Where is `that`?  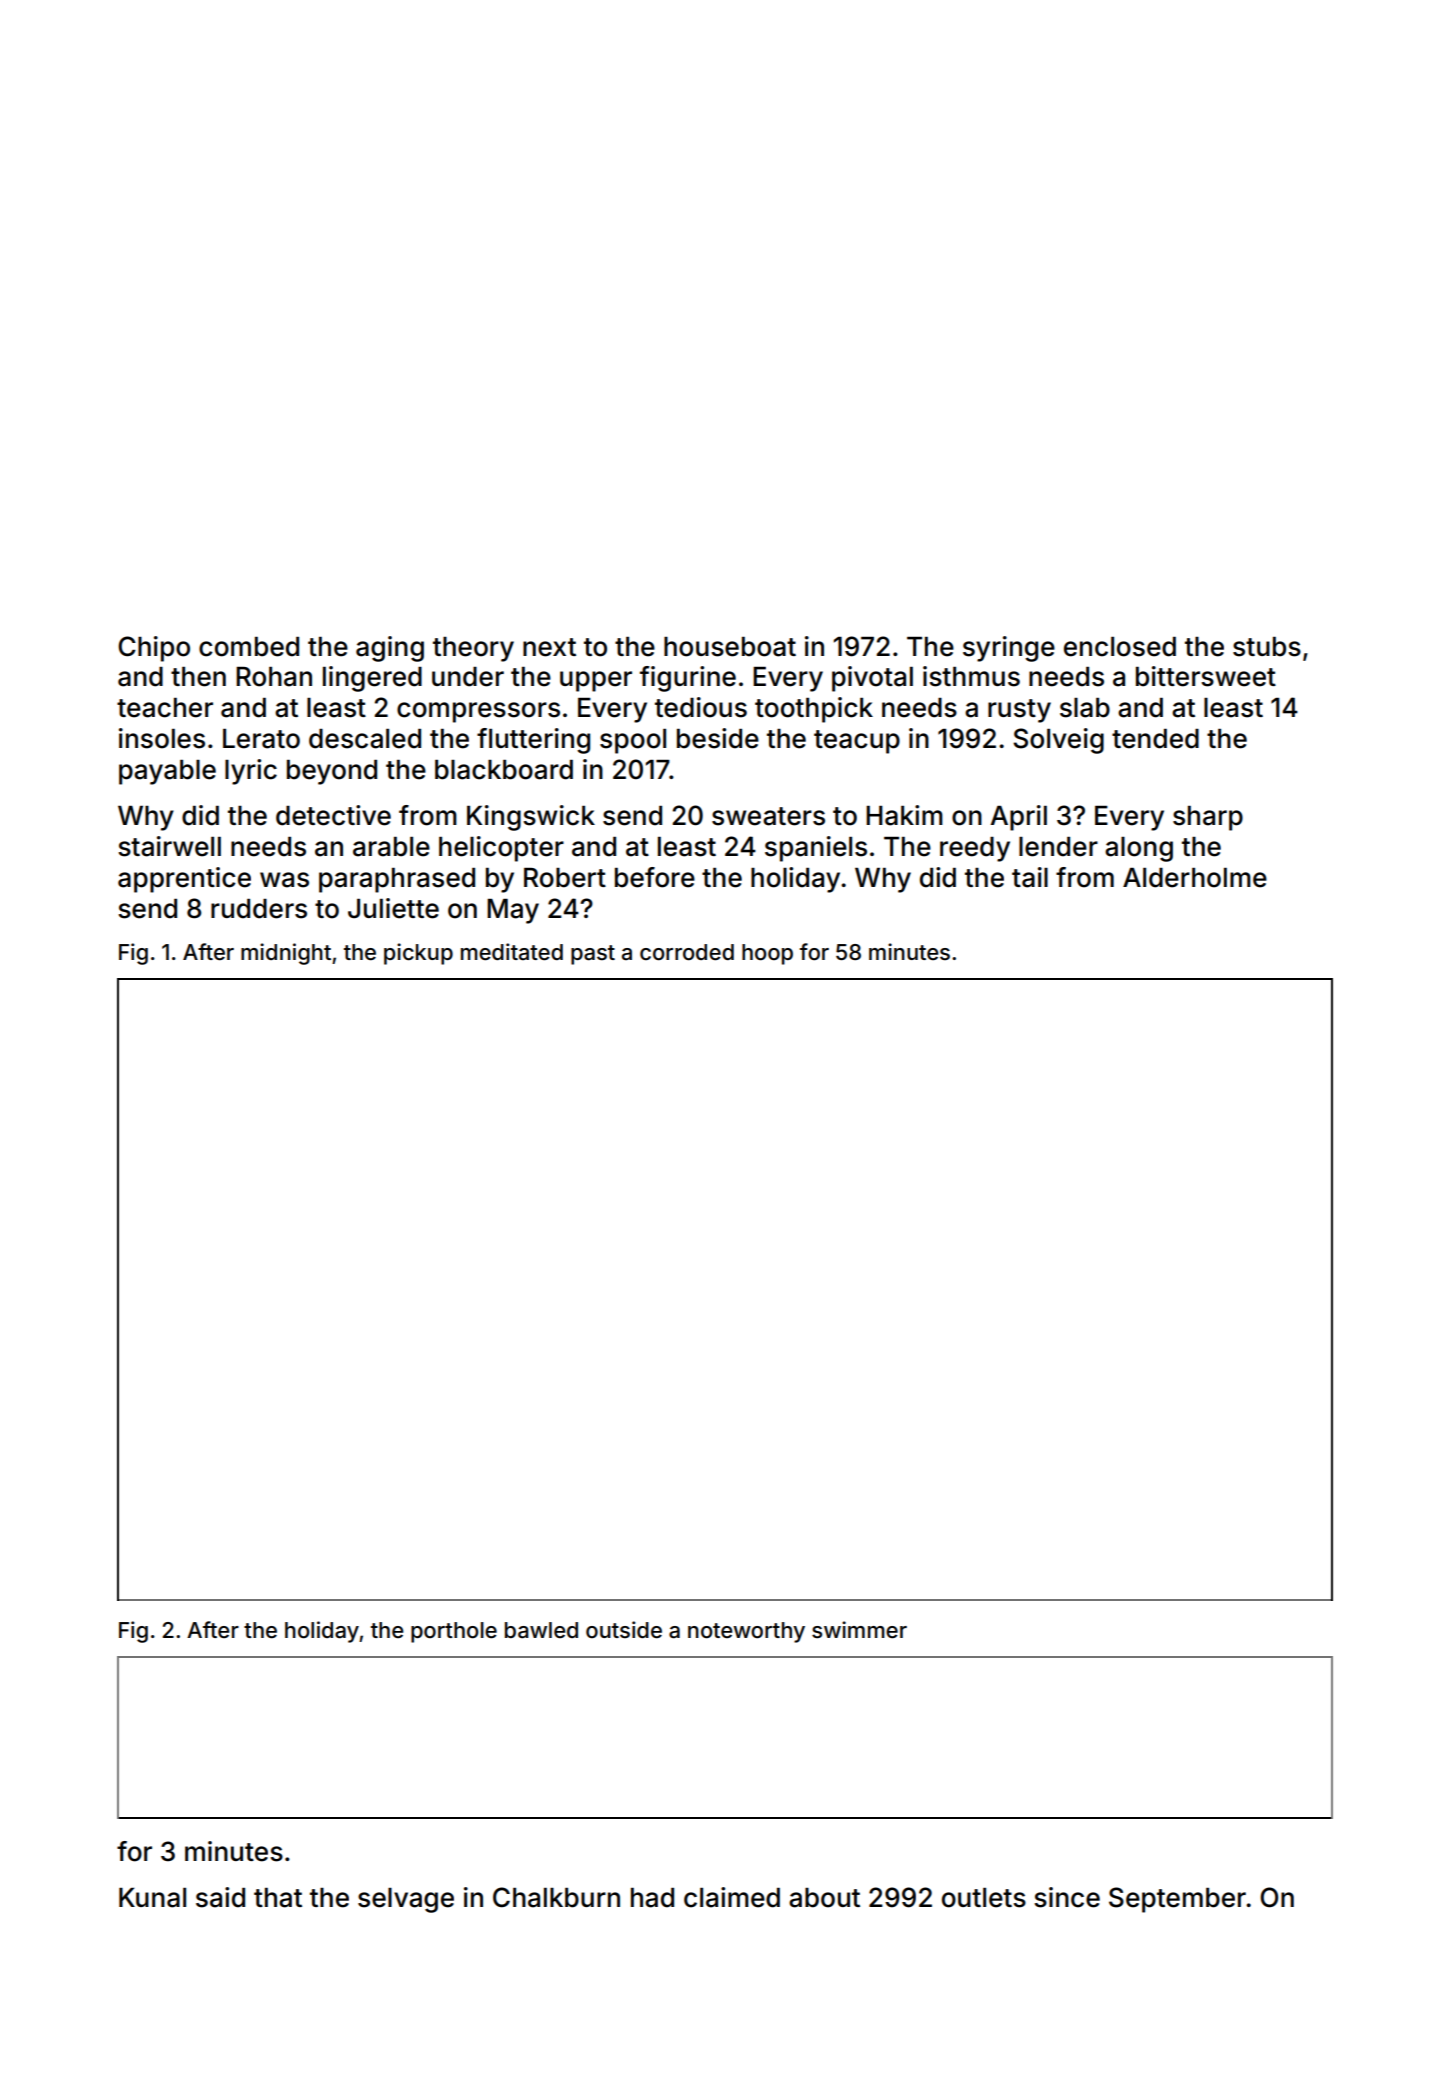 that is located at coordinates (278, 1898).
